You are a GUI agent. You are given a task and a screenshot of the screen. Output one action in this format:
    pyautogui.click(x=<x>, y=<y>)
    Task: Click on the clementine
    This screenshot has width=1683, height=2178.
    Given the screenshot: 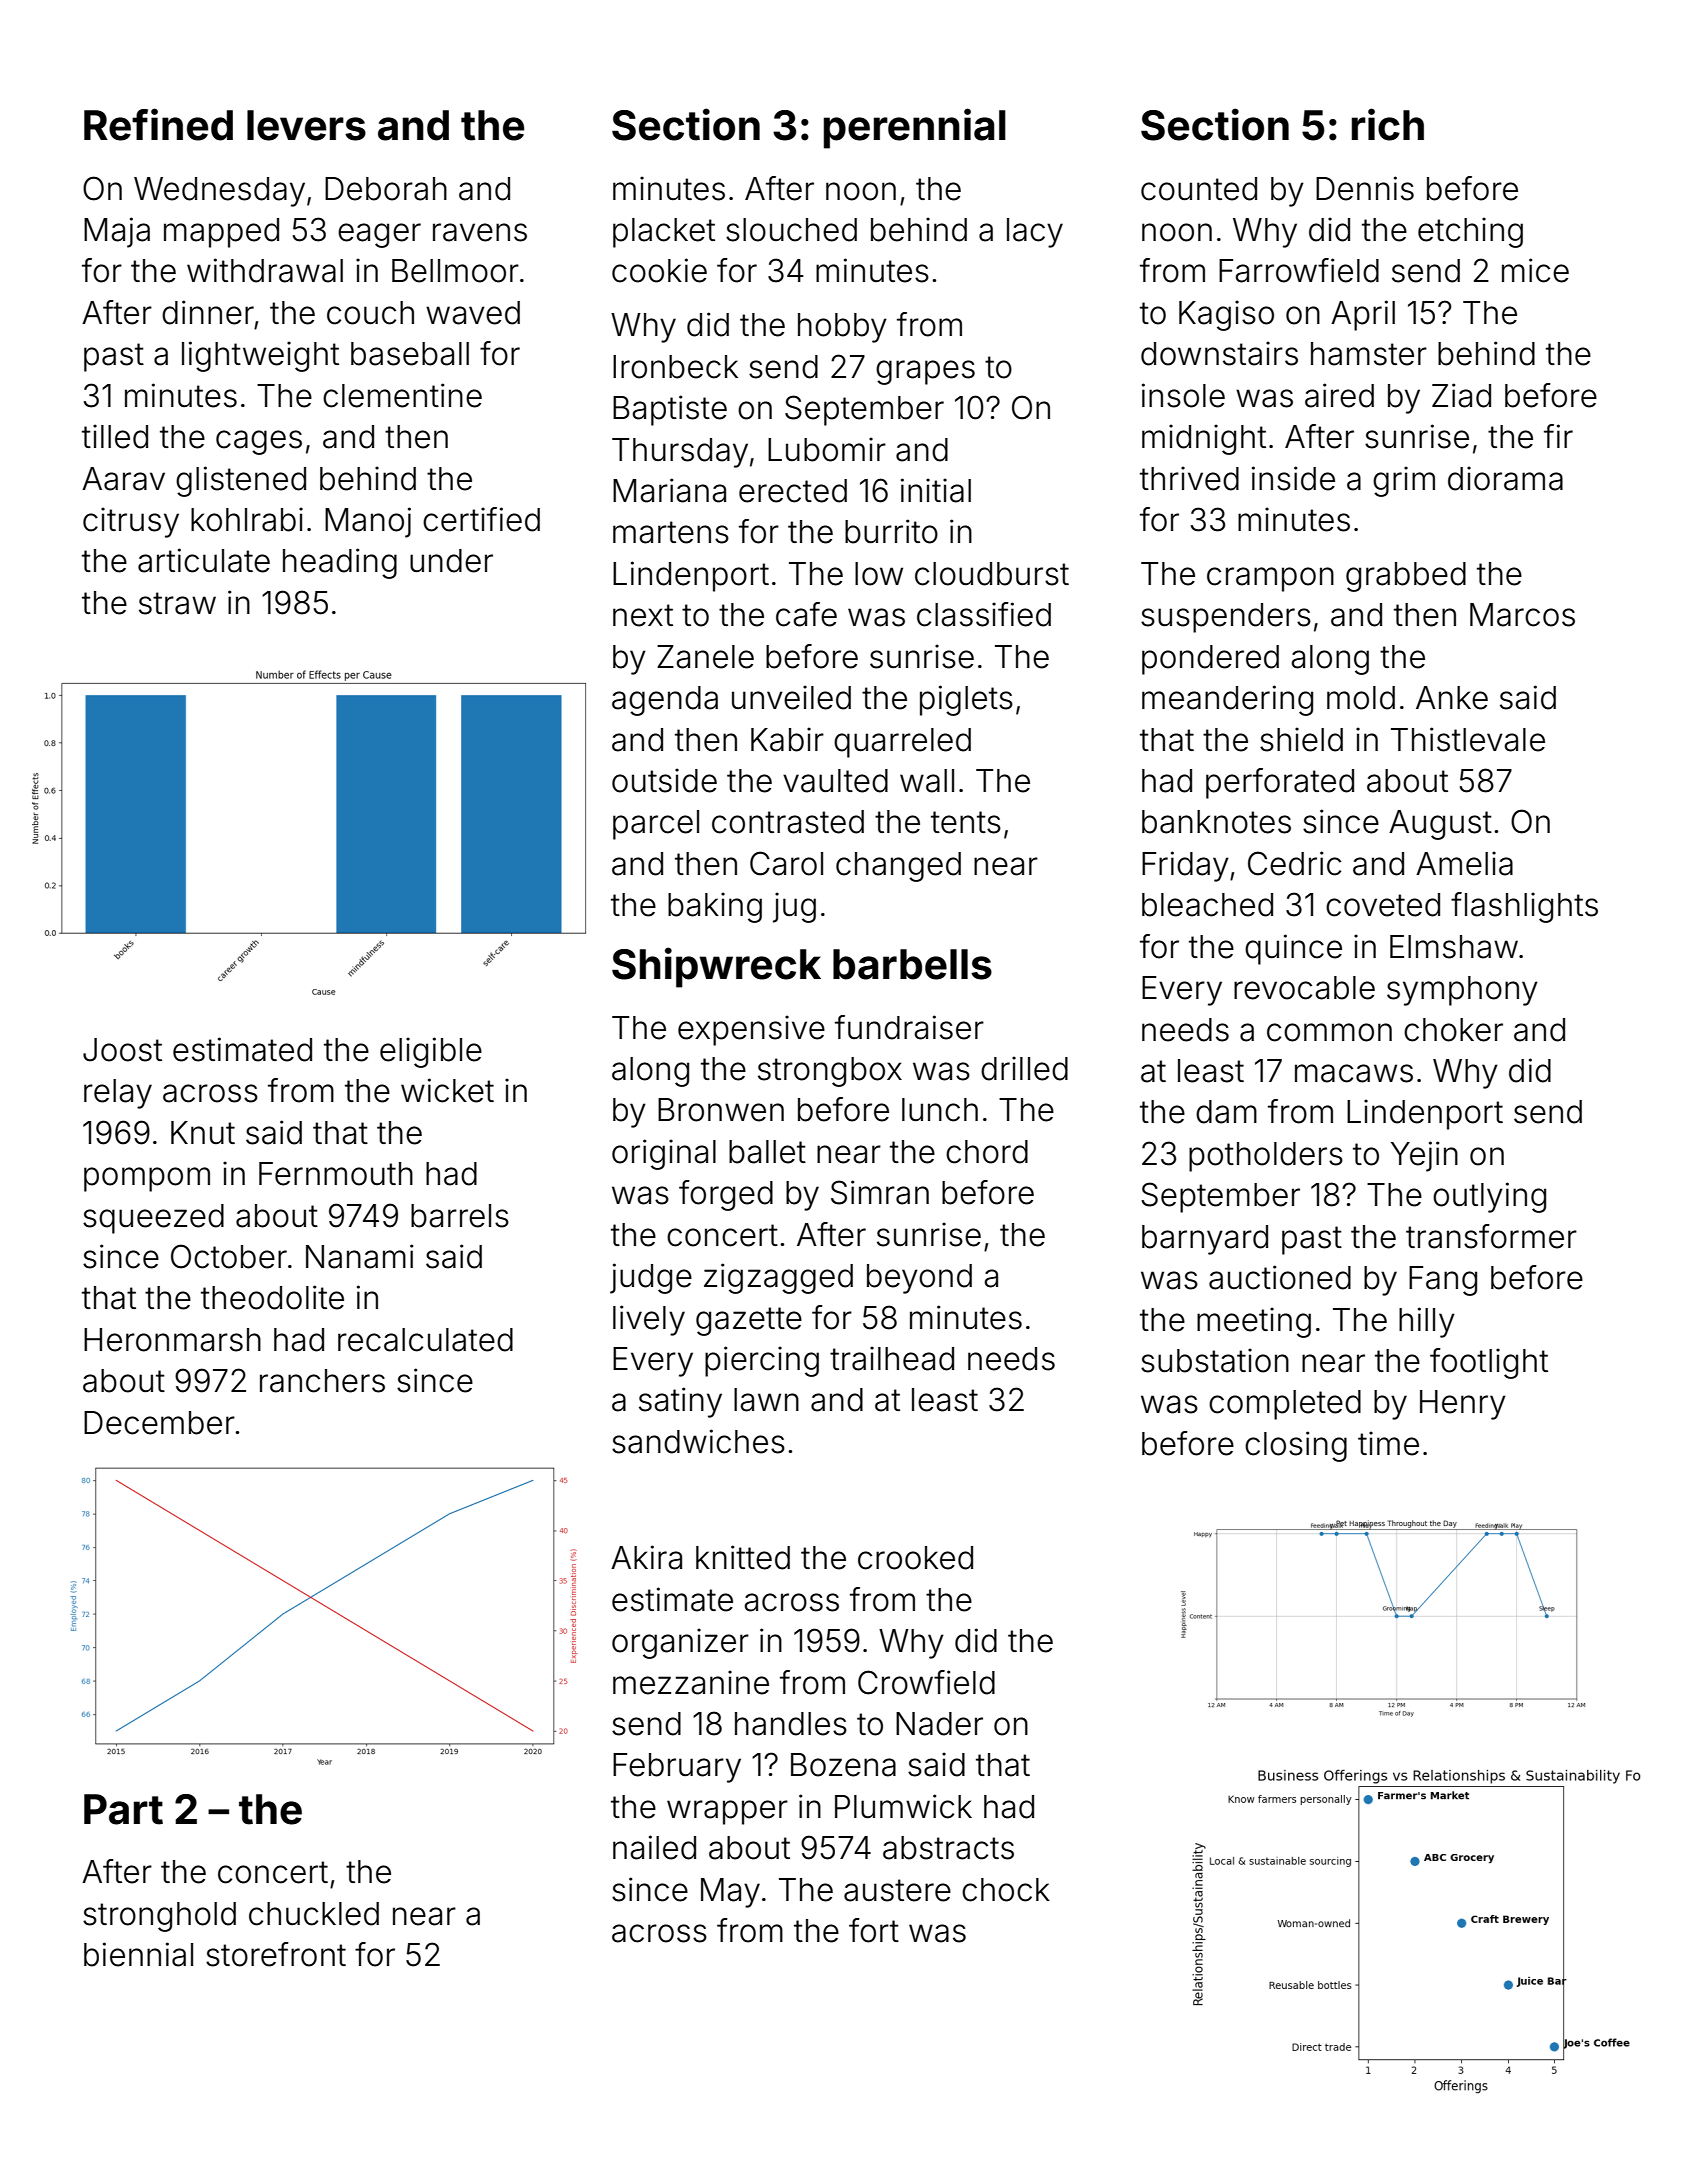 What is the action you would take?
    pyautogui.click(x=402, y=395)
